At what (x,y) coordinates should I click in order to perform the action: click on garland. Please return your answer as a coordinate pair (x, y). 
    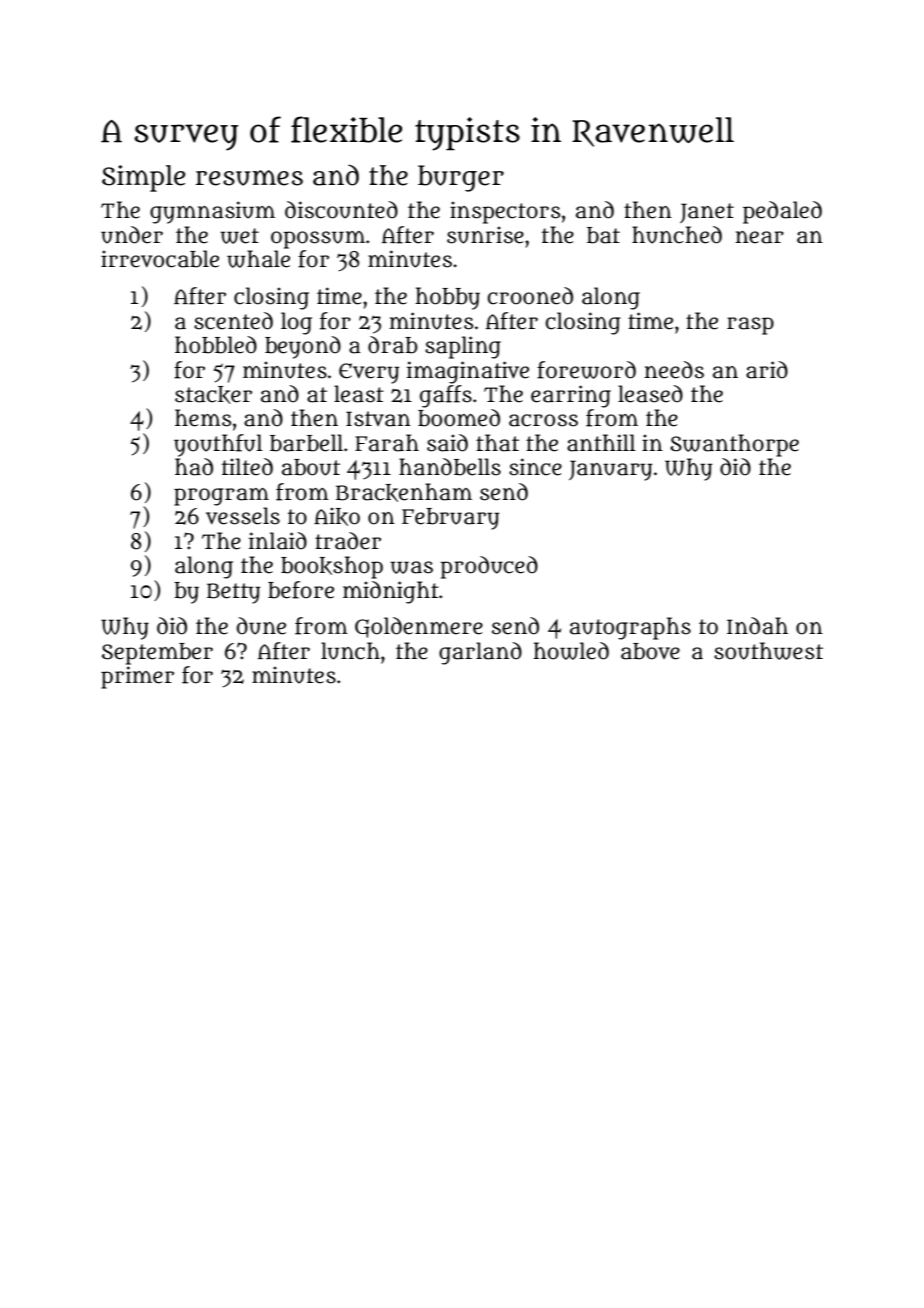
    Looking at the image, I should click on (480, 653).
